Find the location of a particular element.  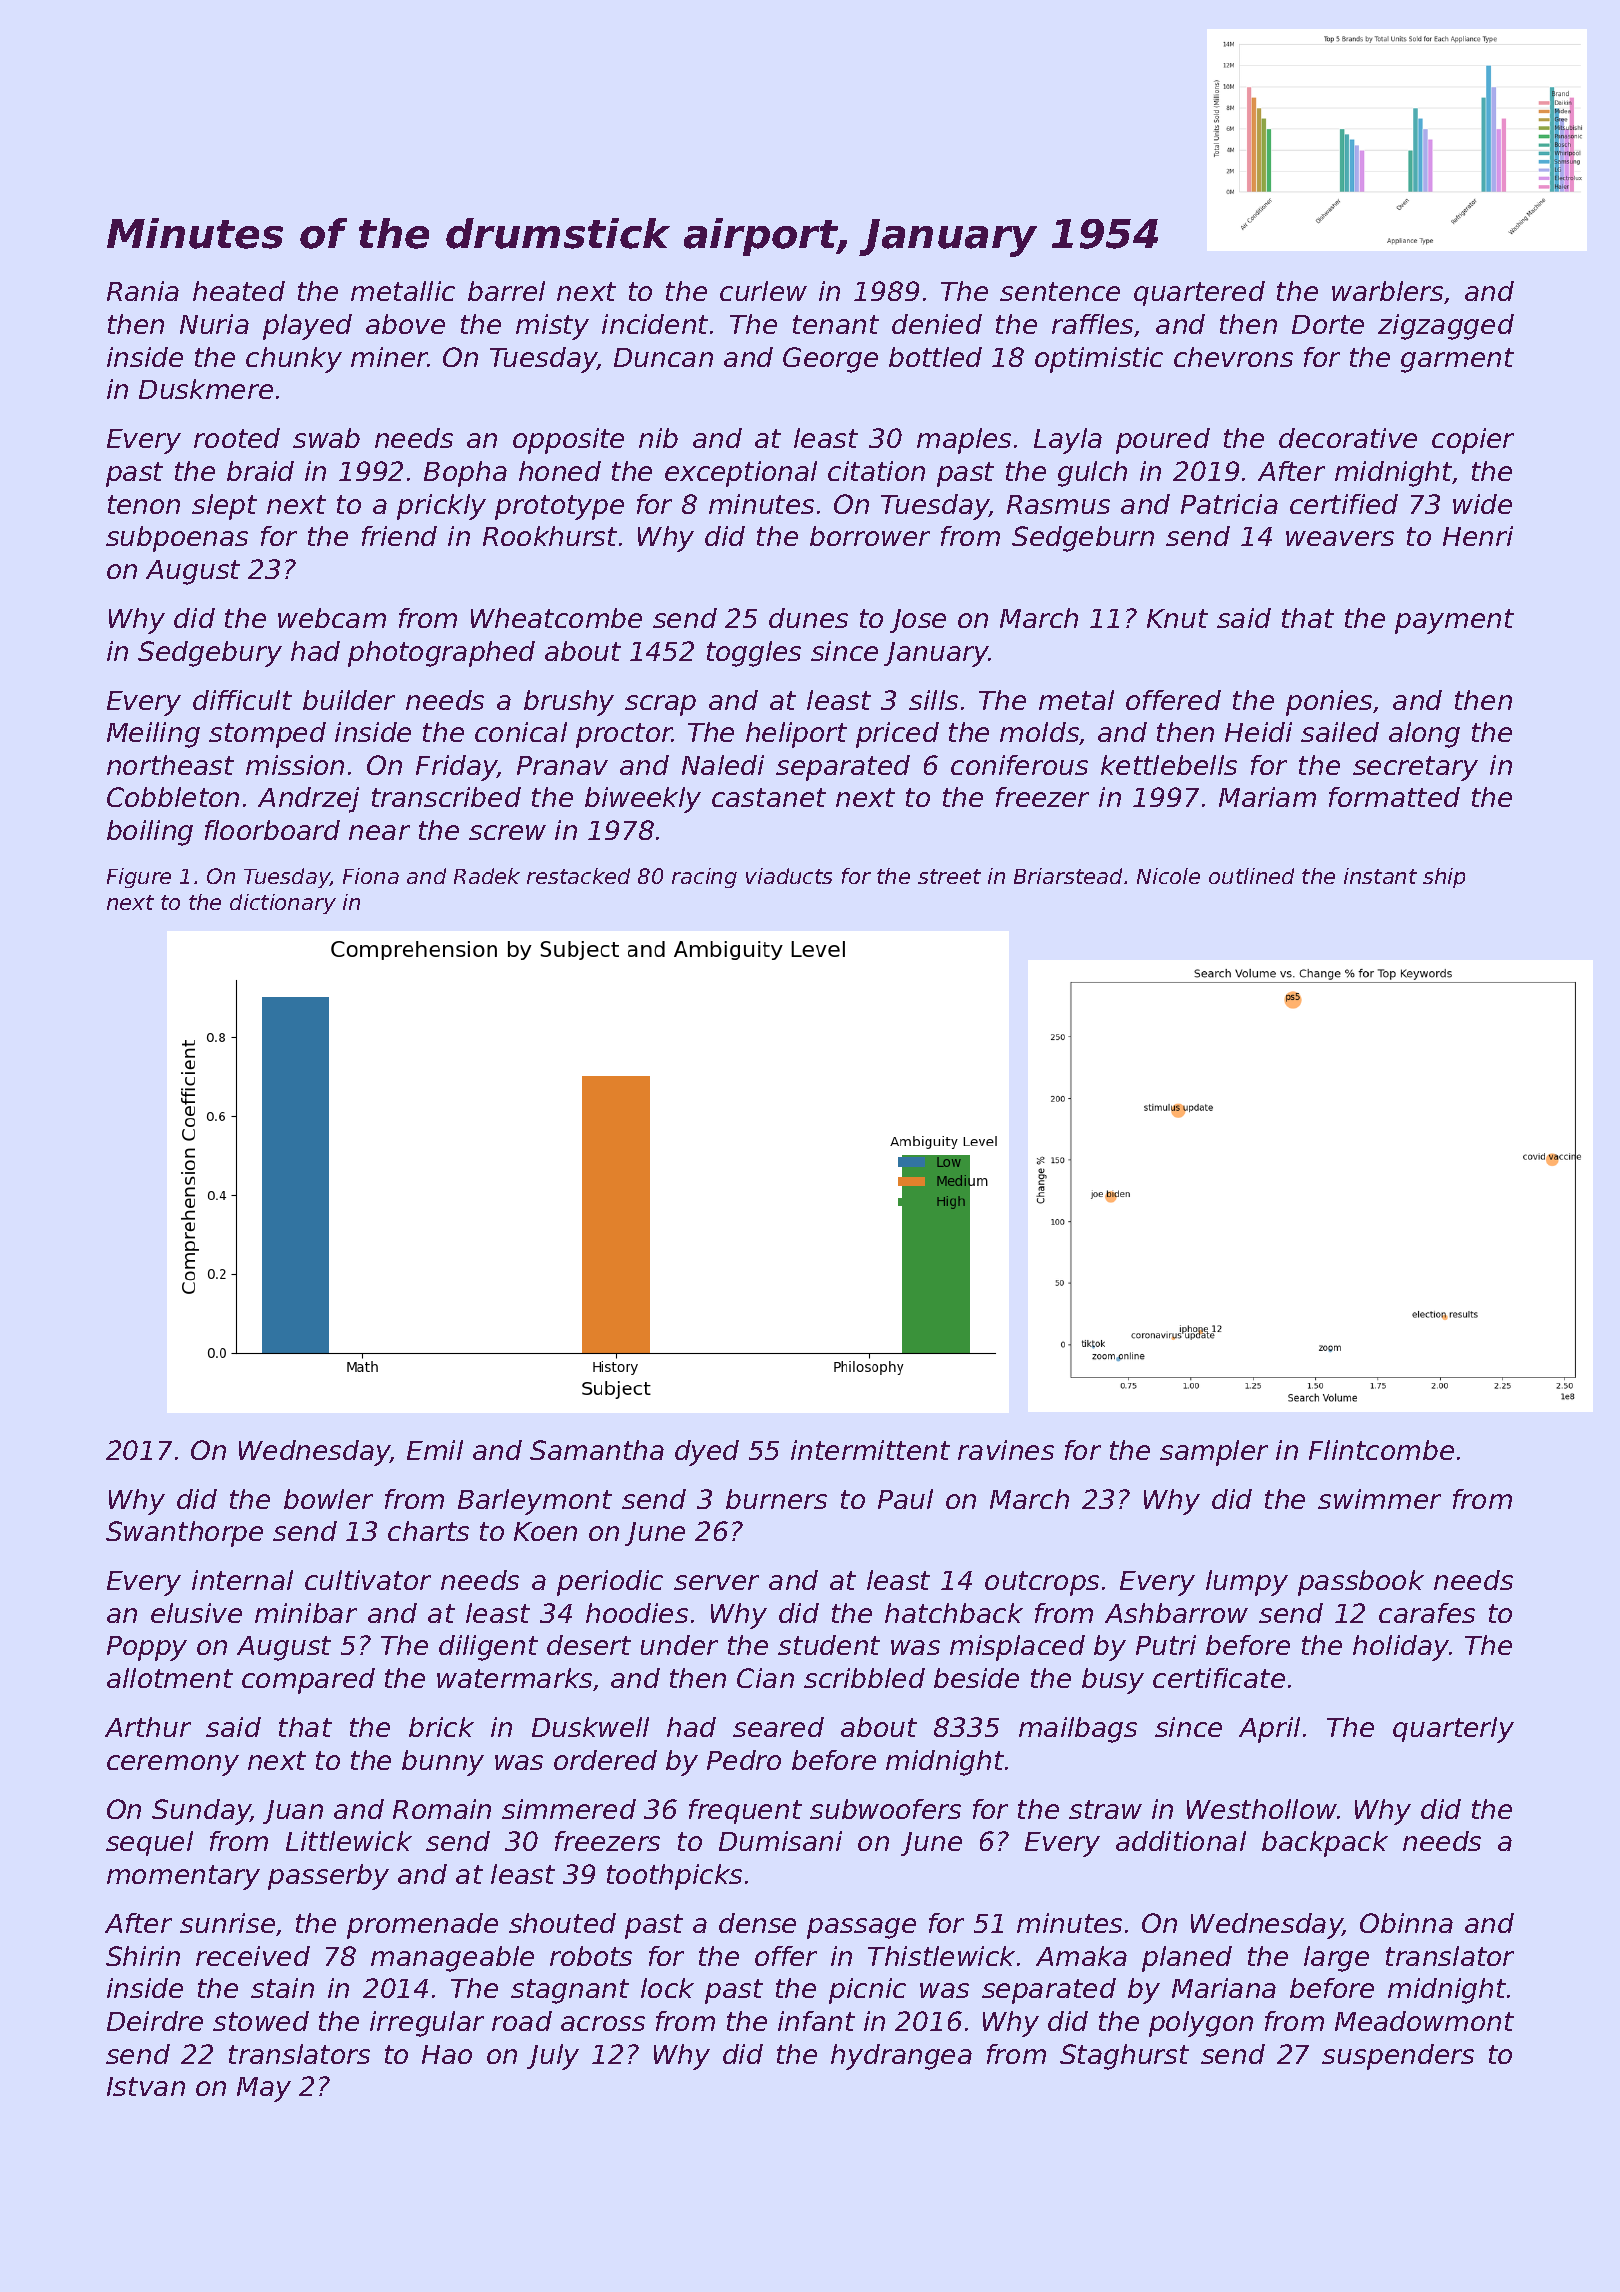

boiling is located at coordinates (150, 833).
